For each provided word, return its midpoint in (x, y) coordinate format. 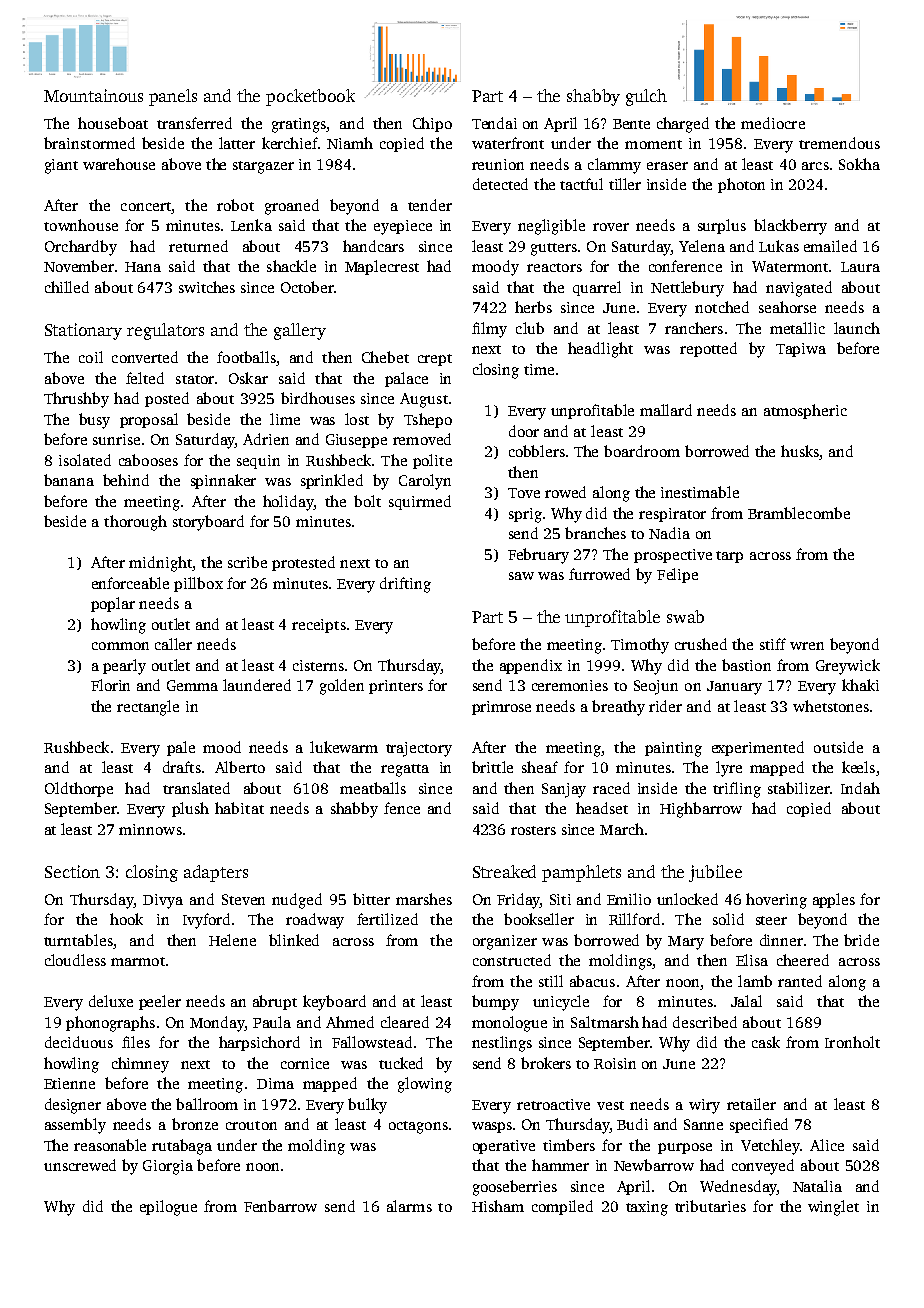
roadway (315, 921)
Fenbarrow (280, 1206)
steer (771, 920)
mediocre (773, 123)
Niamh (350, 143)
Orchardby (81, 248)
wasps (492, 1127)
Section (72, 871)
